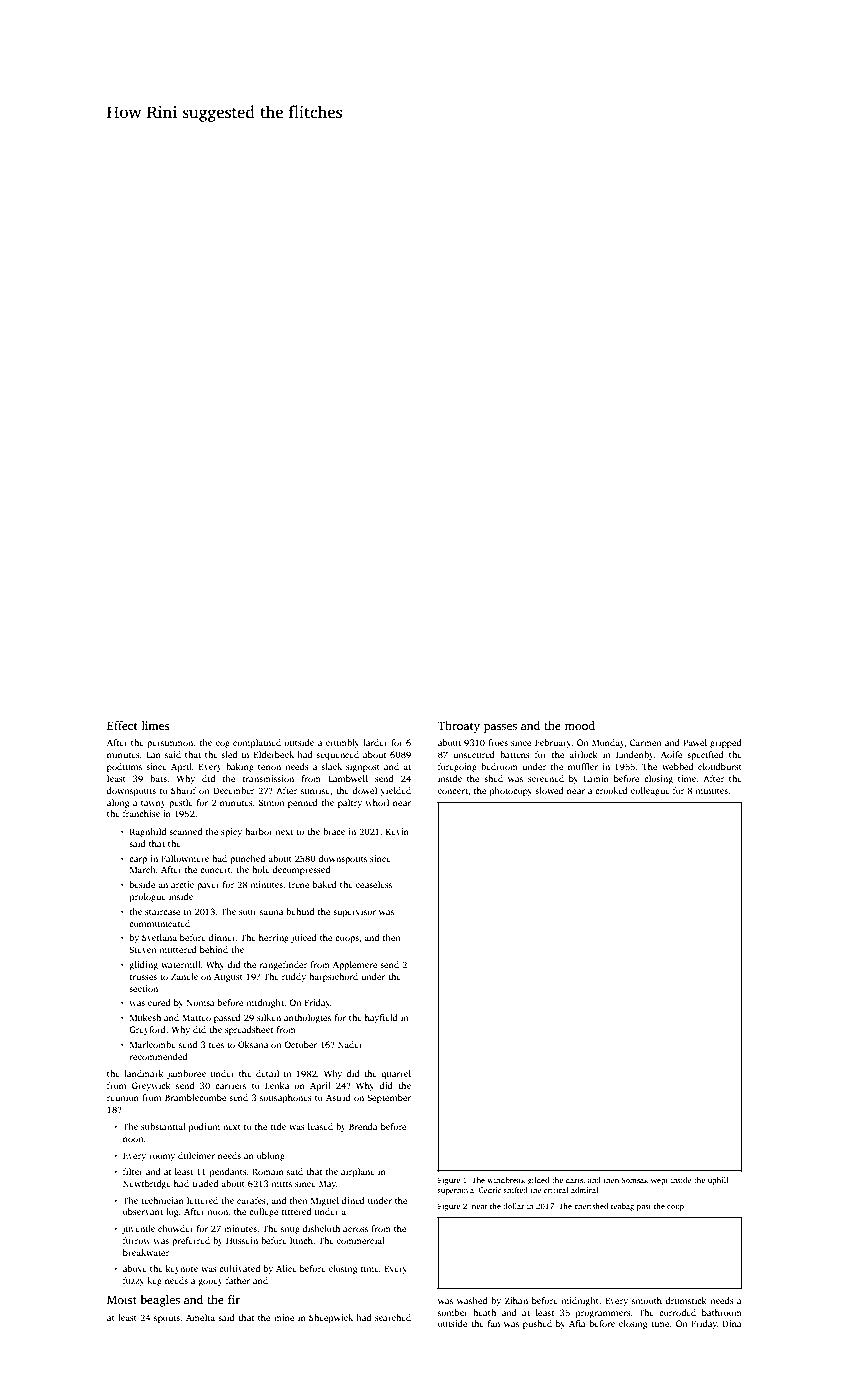 The height and width of the screenshot is (1400, 849). Describe the element at coordinates (239, 1268) in the screenshot. I see `cultivated` at that location.
